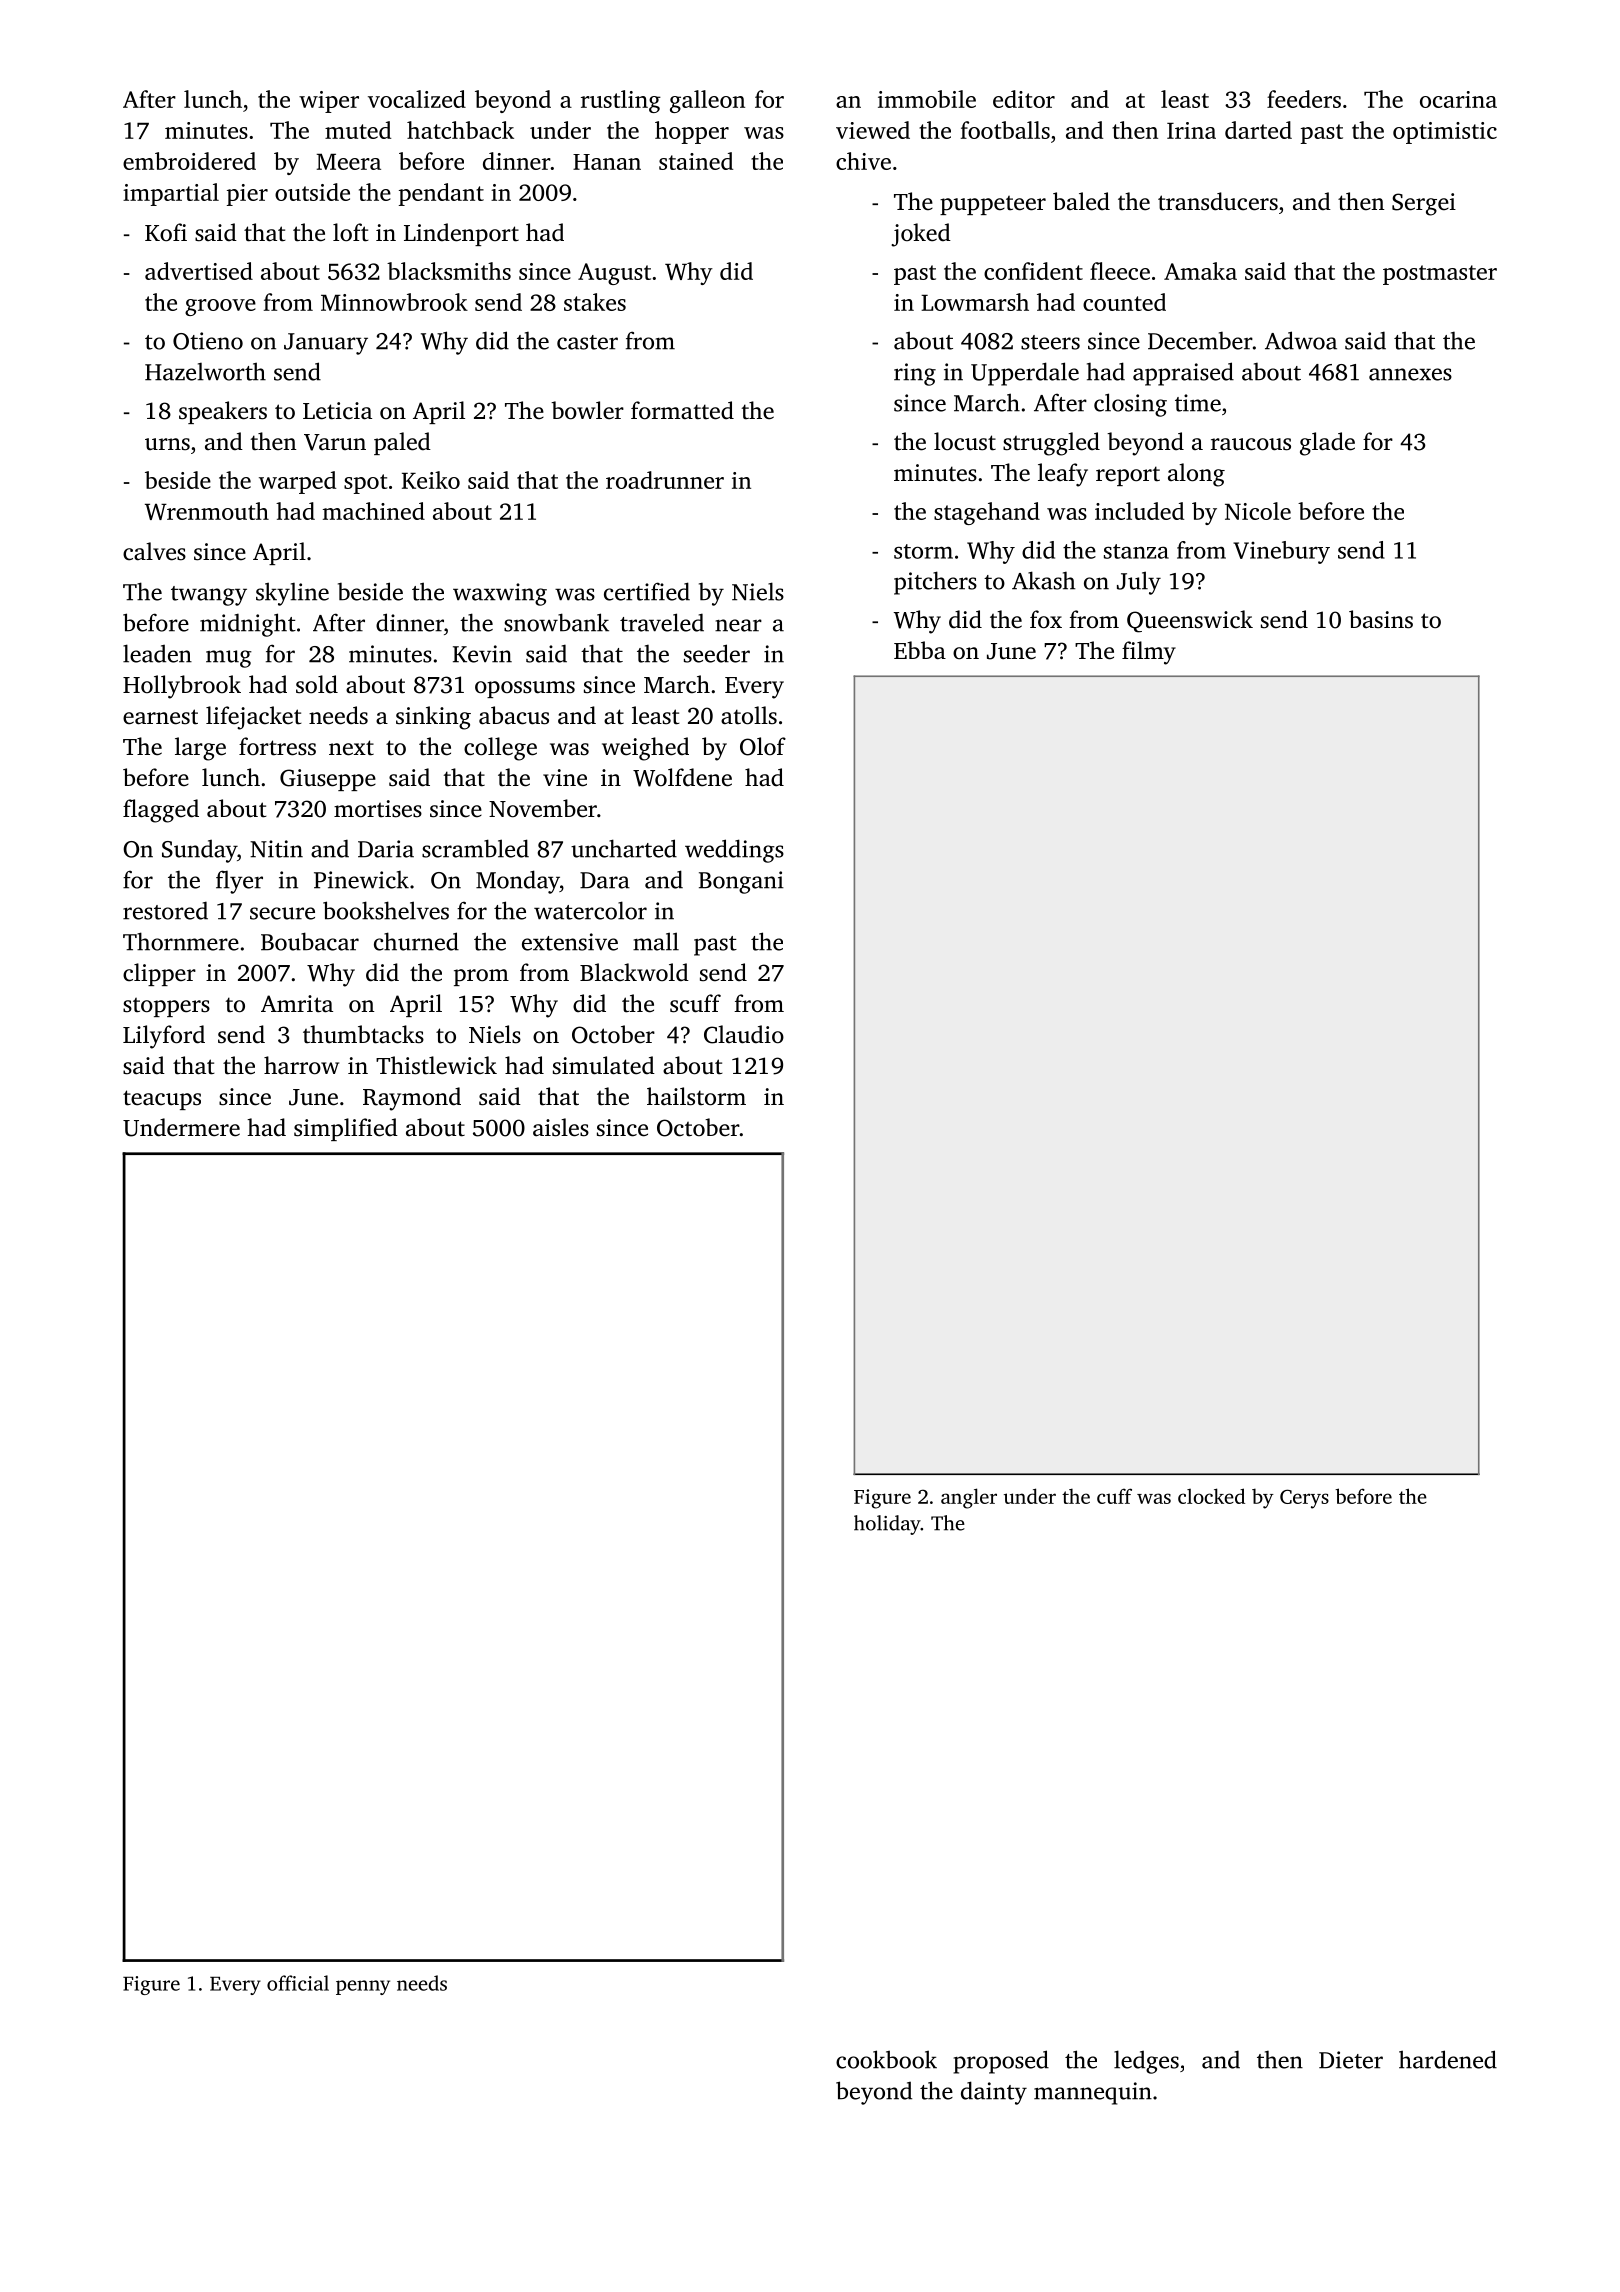 This screenshot has height=2292, width=1620. What do you see at coordinates (1001, 2062) in the screenshot?
I see `proposed` at bounding box center [1001, 2062].
